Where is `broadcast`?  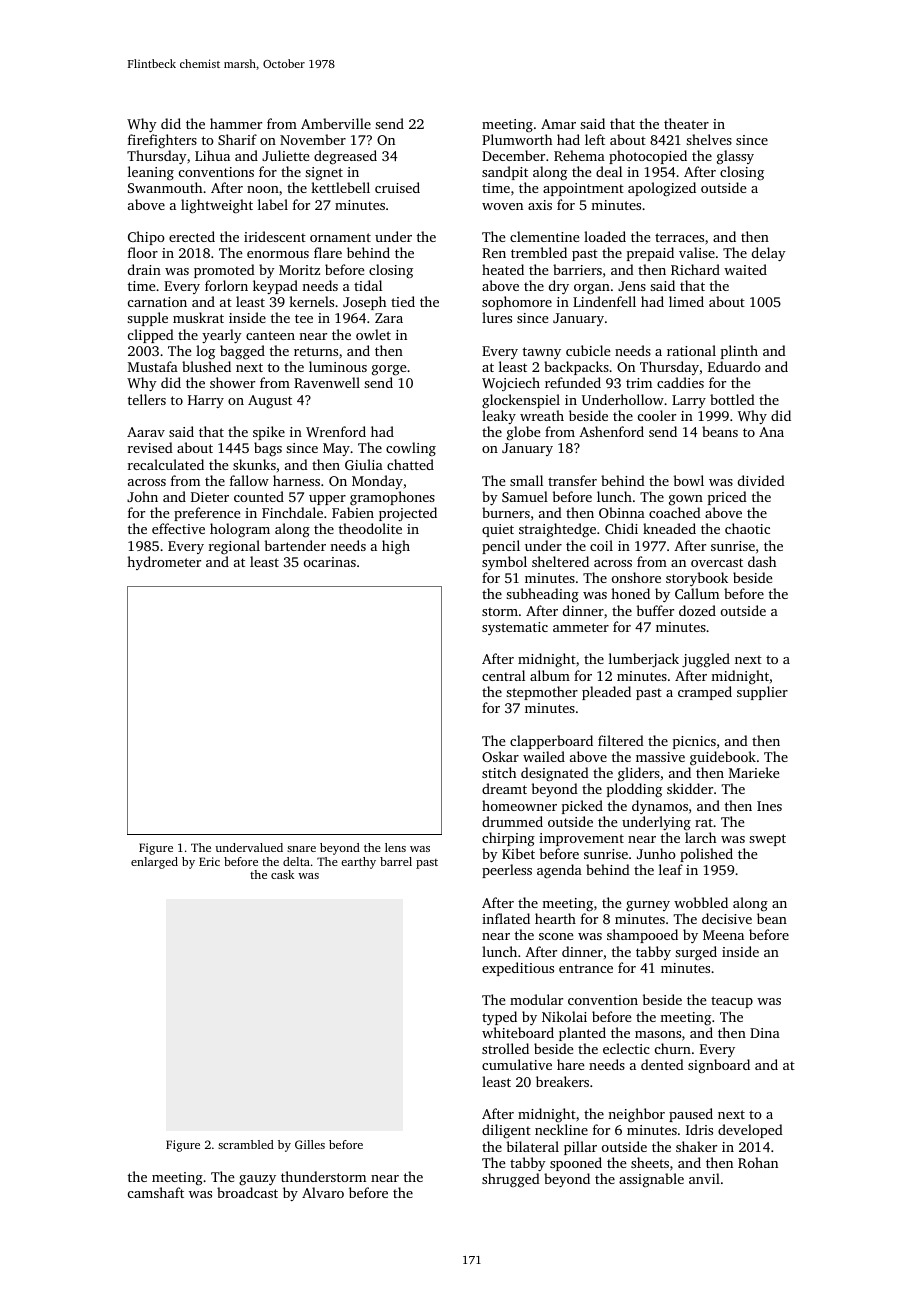
broadcast is located at coordinates (247, 1192).
